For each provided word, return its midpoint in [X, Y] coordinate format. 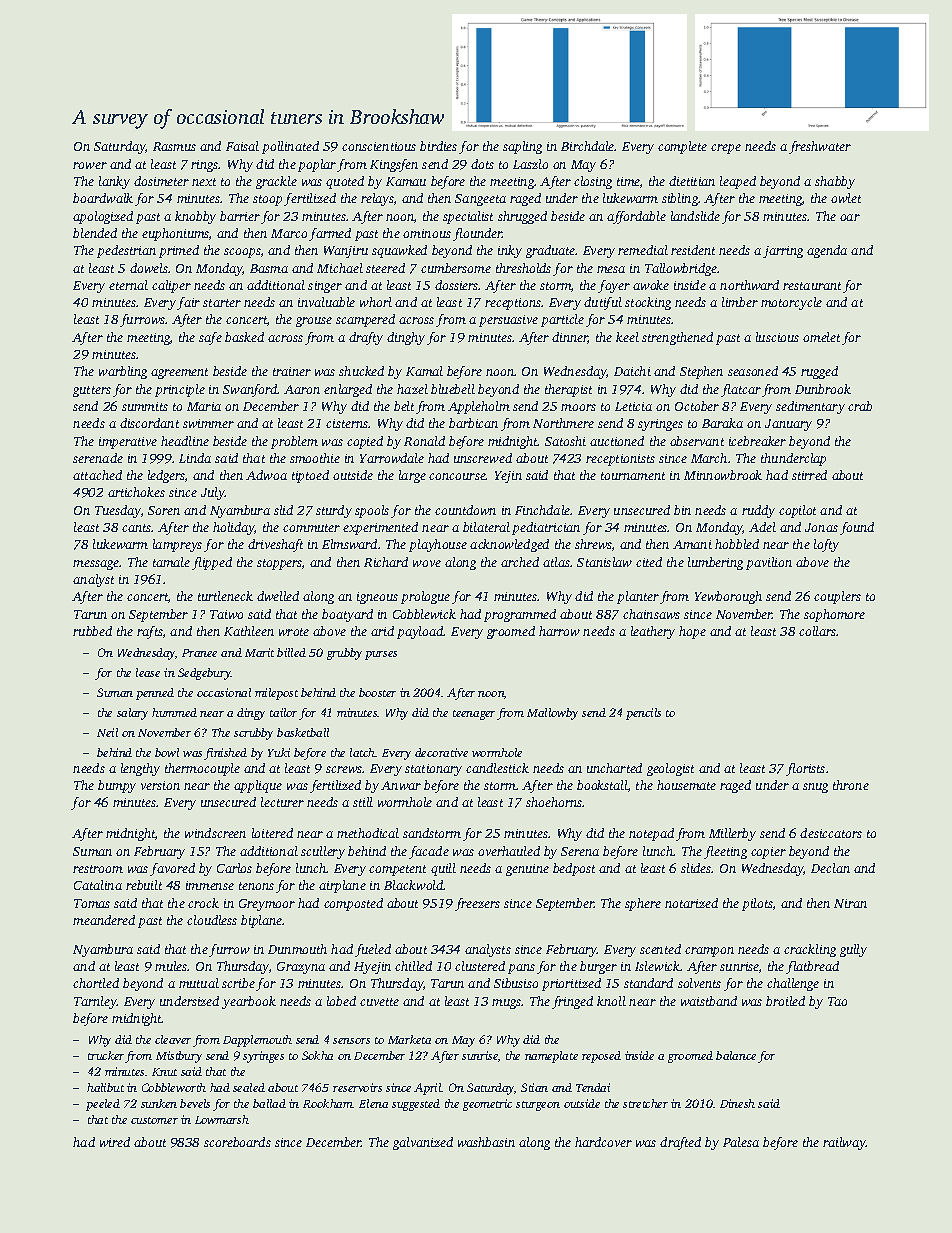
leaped [738, 182]
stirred [809, 475]
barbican [473, 423]
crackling [810, 950]
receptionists [620, 460]
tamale [171, 562]
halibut [105, 1087]
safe [210, 338]
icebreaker [757, 441]
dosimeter [161, 181]
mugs [507, 1004]
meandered [104, 920]
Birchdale [588, 146]
